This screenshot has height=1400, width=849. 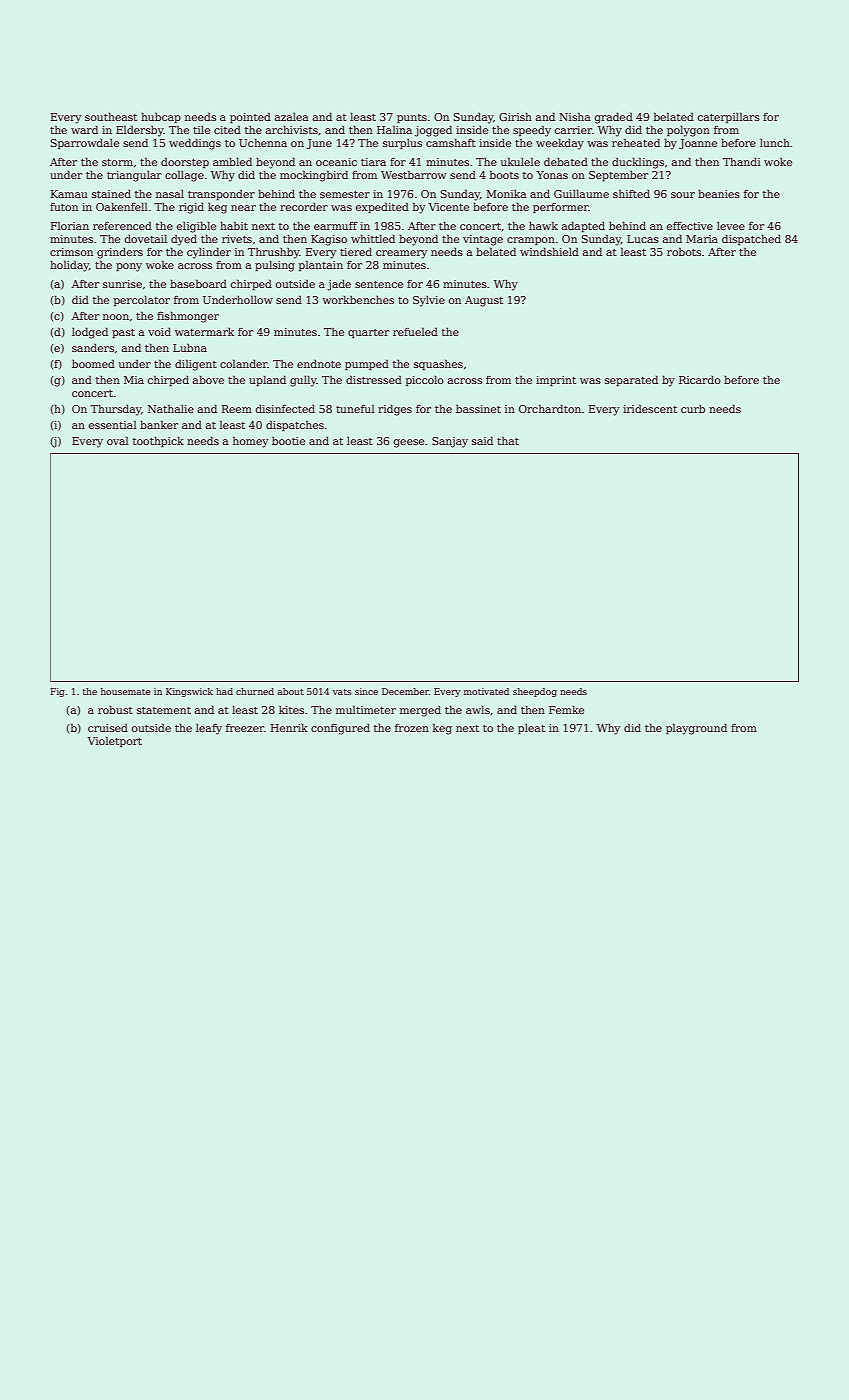 What do you see at coordinates (405, 691) in the screenshot?
I see `December` at bounding box center [405, 691].
